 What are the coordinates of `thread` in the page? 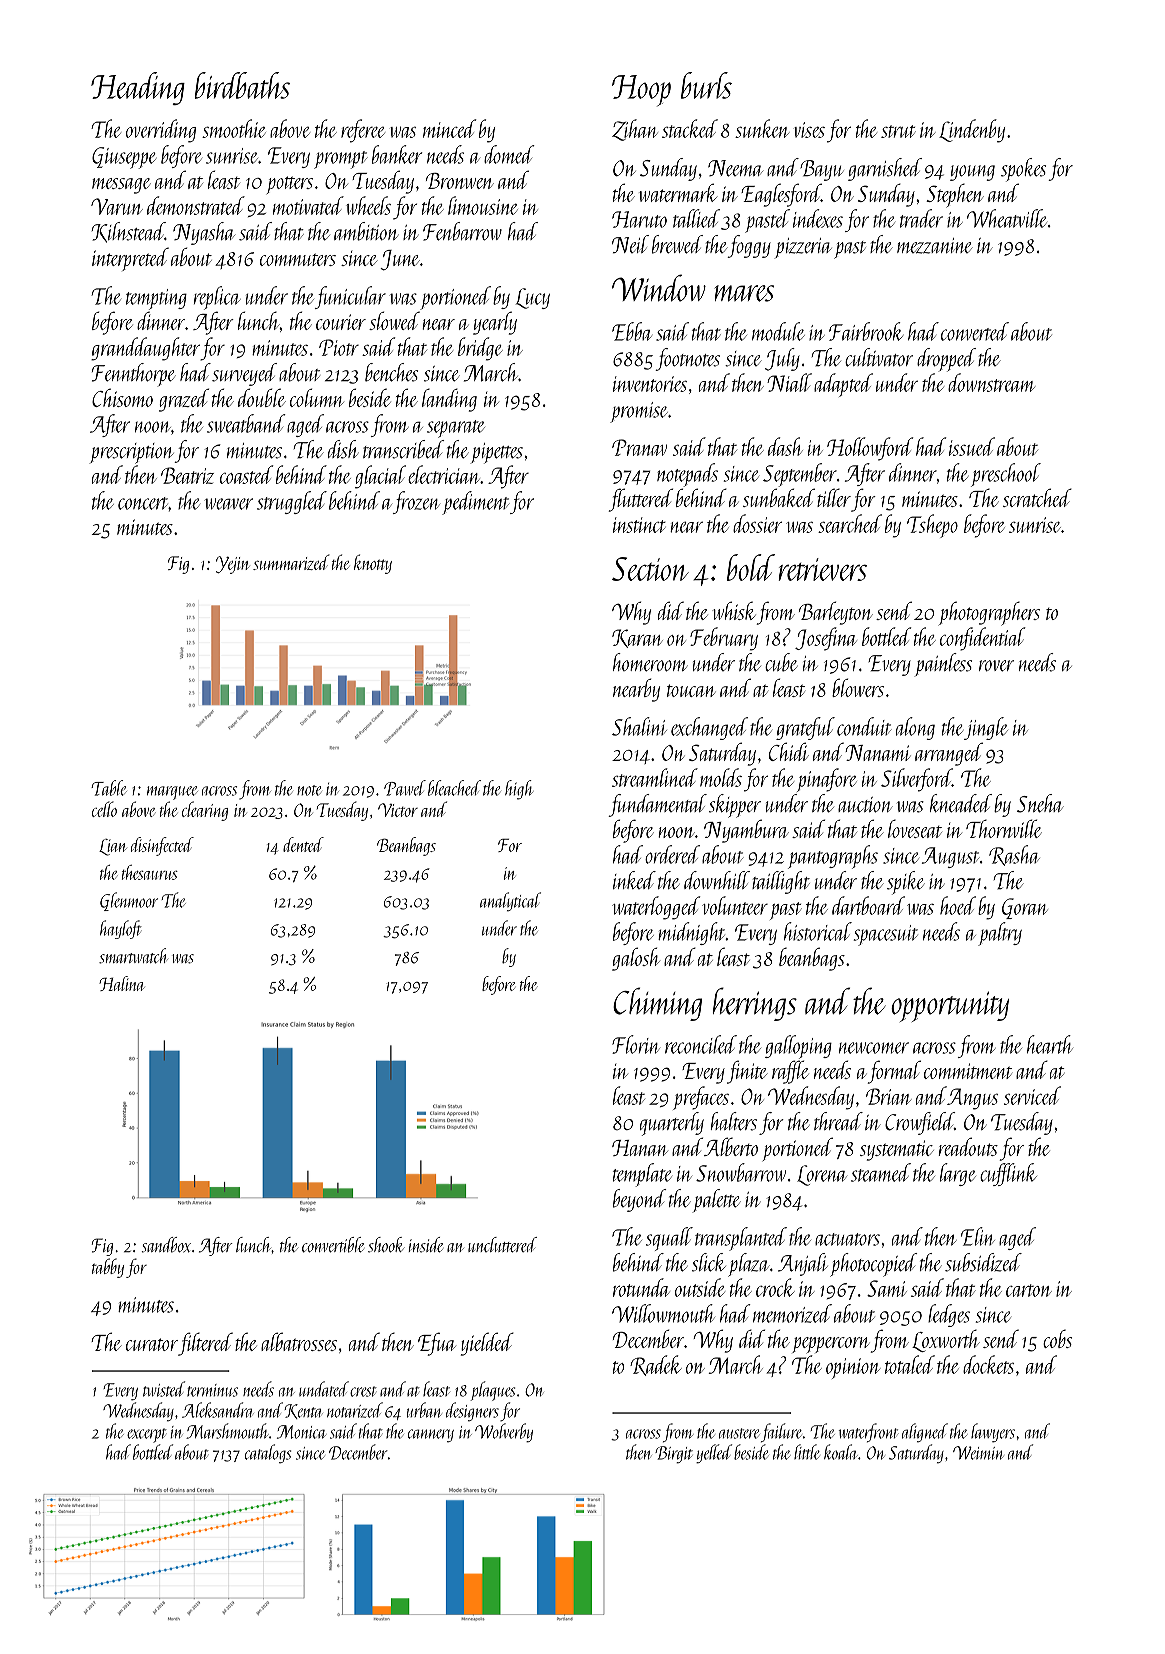 It's located at (838, 1121).
